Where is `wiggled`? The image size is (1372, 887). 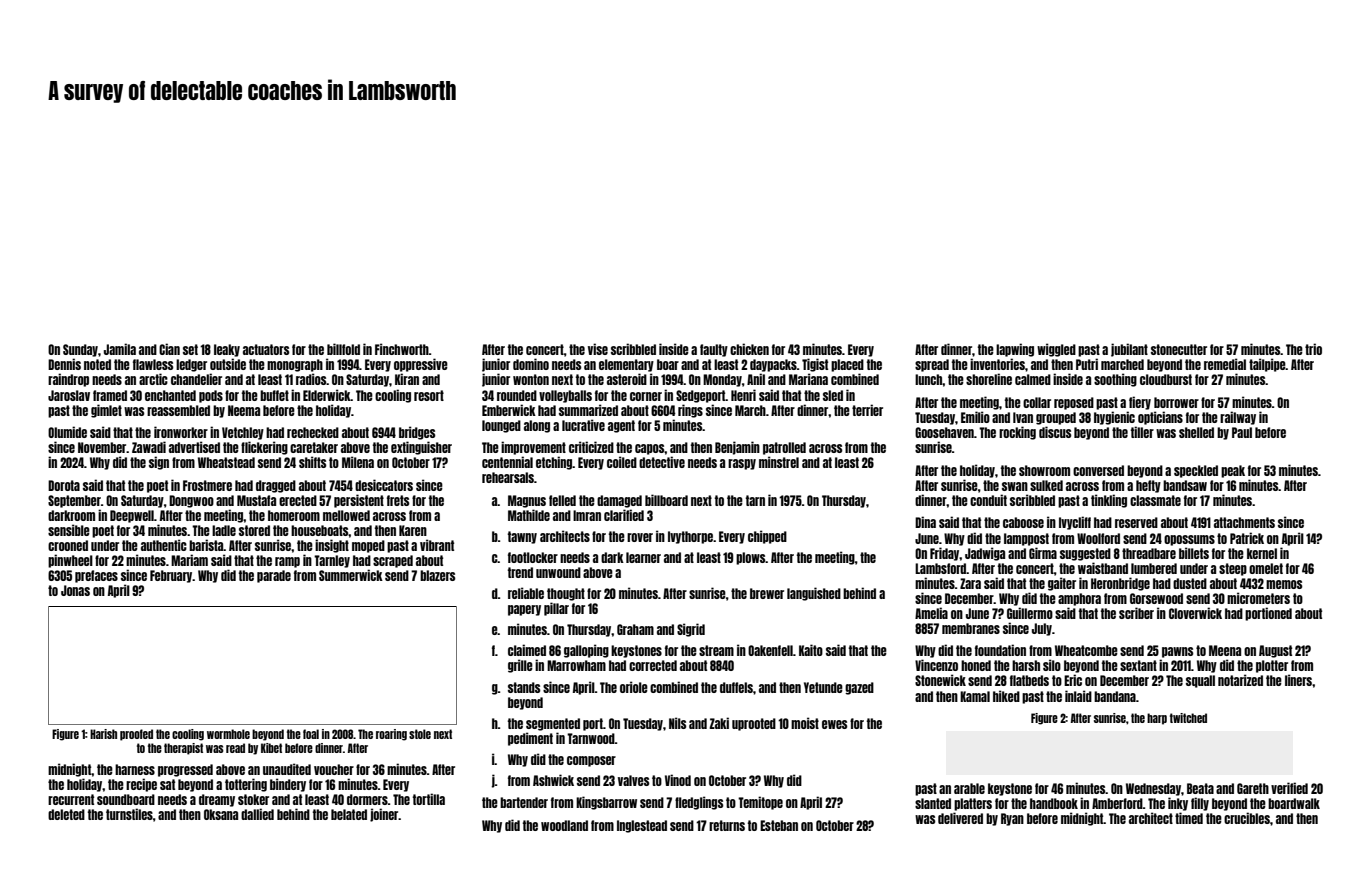
wiggled is located at coordinates (1056, 350).
